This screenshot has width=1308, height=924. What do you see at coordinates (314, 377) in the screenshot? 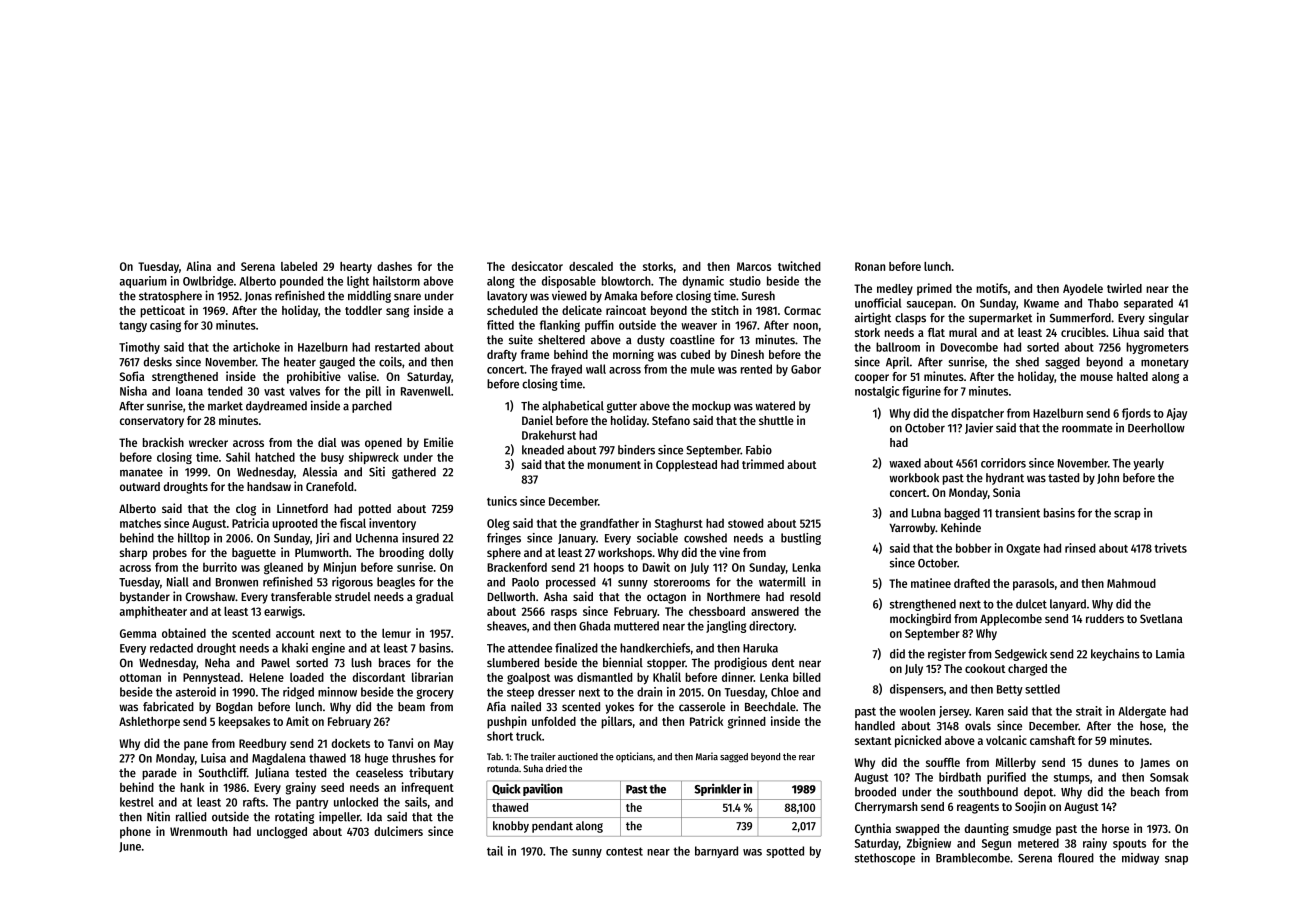
I see `prohibitive` at bounding box center [314, 377].
